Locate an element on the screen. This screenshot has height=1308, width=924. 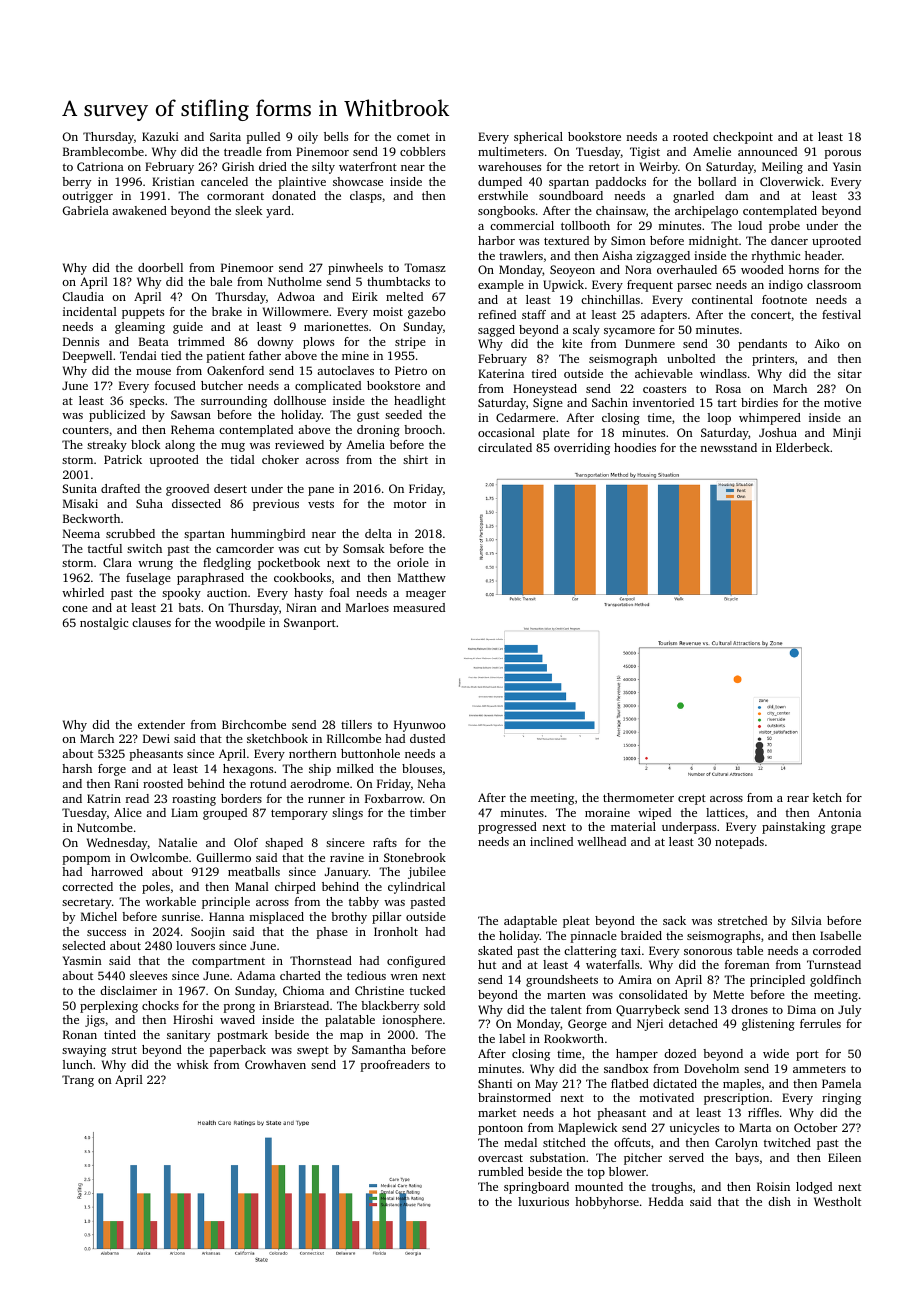
clasps is located at coordinates (366, 197).
